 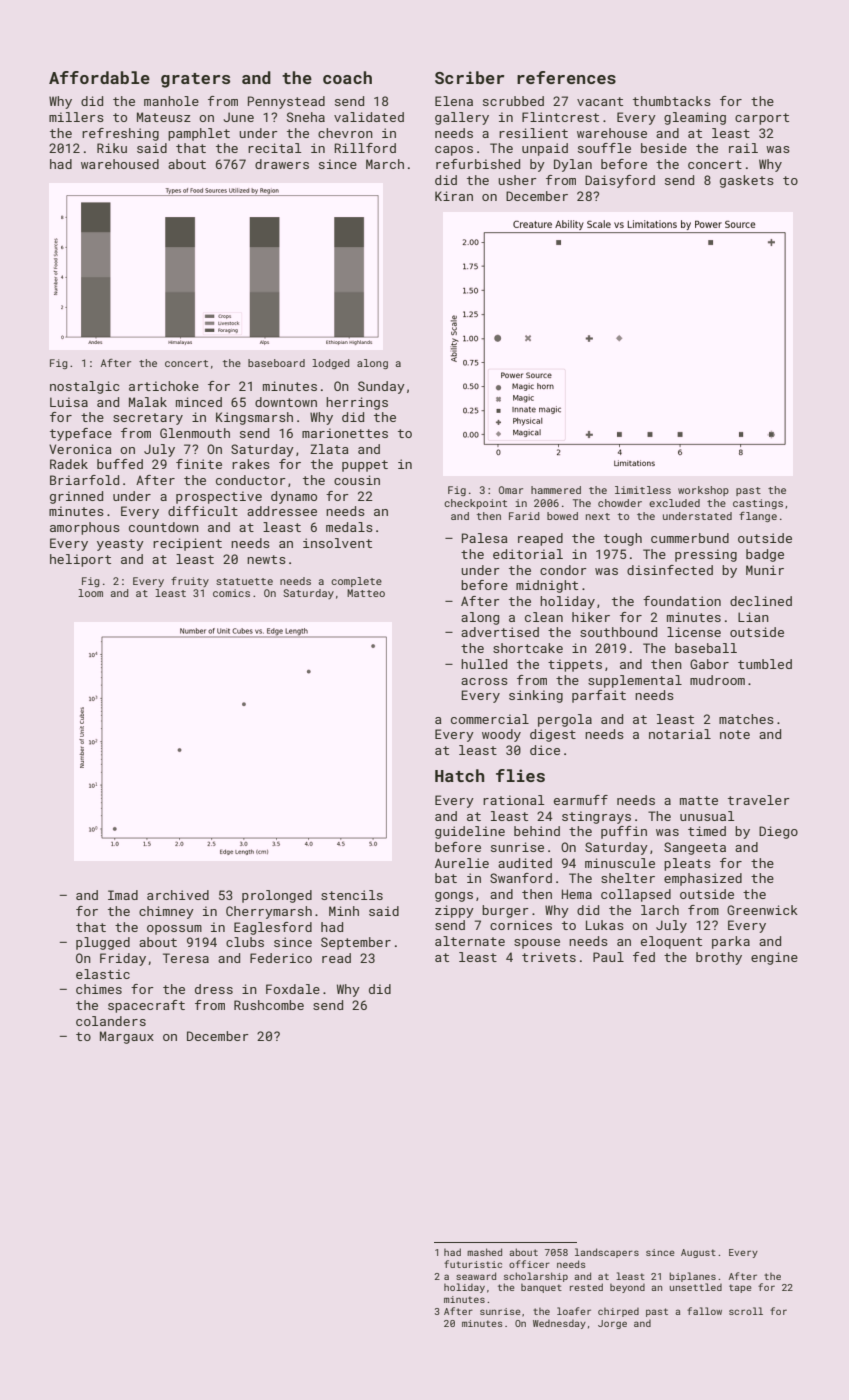 What do you see at coordinates (672, 101) in the document?
I see `thumbtacks` at bounding box center [672, 101].
